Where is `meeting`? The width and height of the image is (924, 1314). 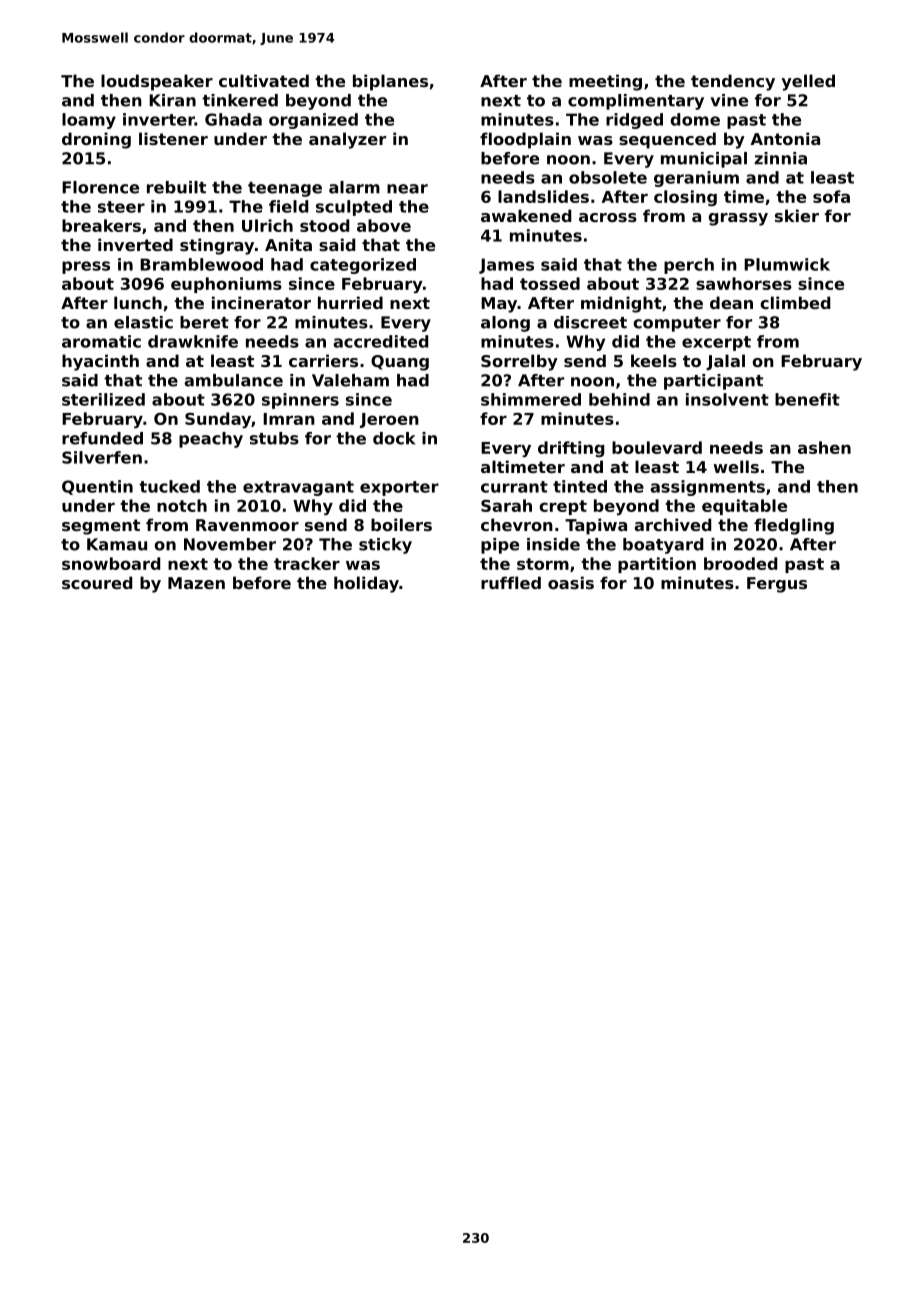
meeting is located at coordinates (605, 82).
